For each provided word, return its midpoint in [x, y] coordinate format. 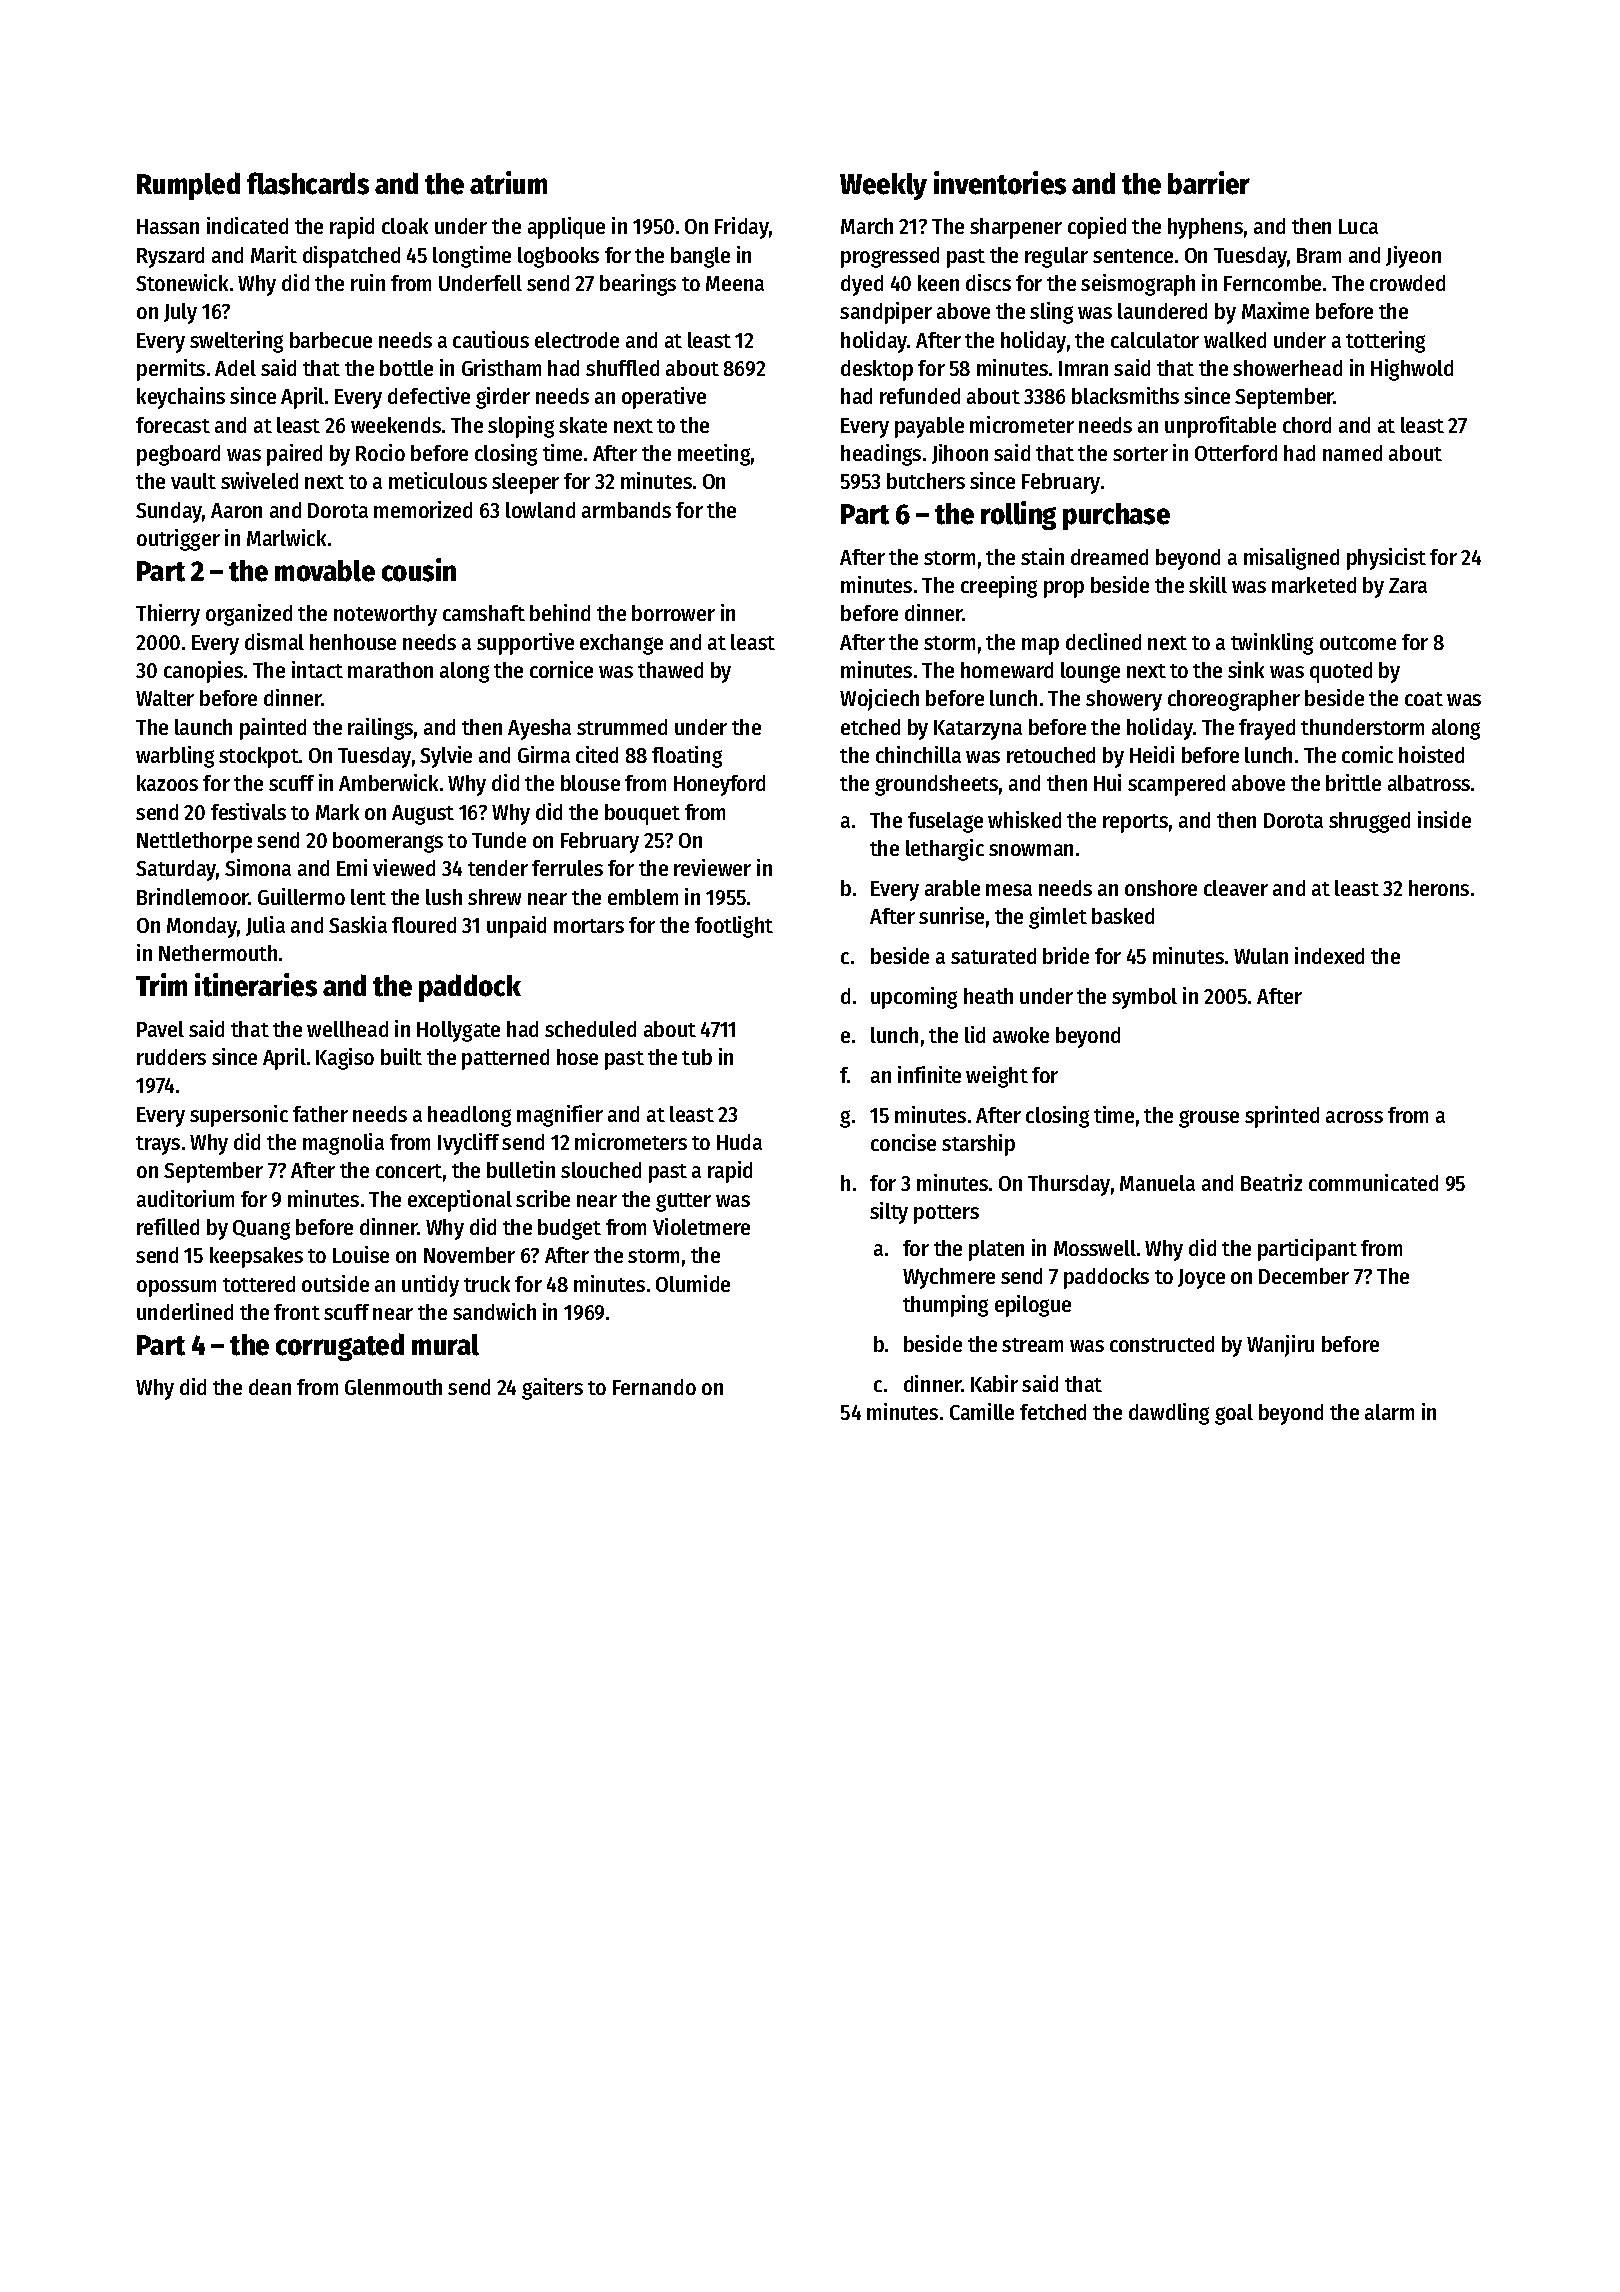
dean [270, 1387]
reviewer [712, 867]
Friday [742, 228]
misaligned [1291, 559]
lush [444, 897]
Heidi [1152, 754]
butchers [926, 481]
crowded [1407, 283]
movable [325, 571]
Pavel [160, 1029]
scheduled [590, 1029]
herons [1439, 888]
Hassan [168, 226]
